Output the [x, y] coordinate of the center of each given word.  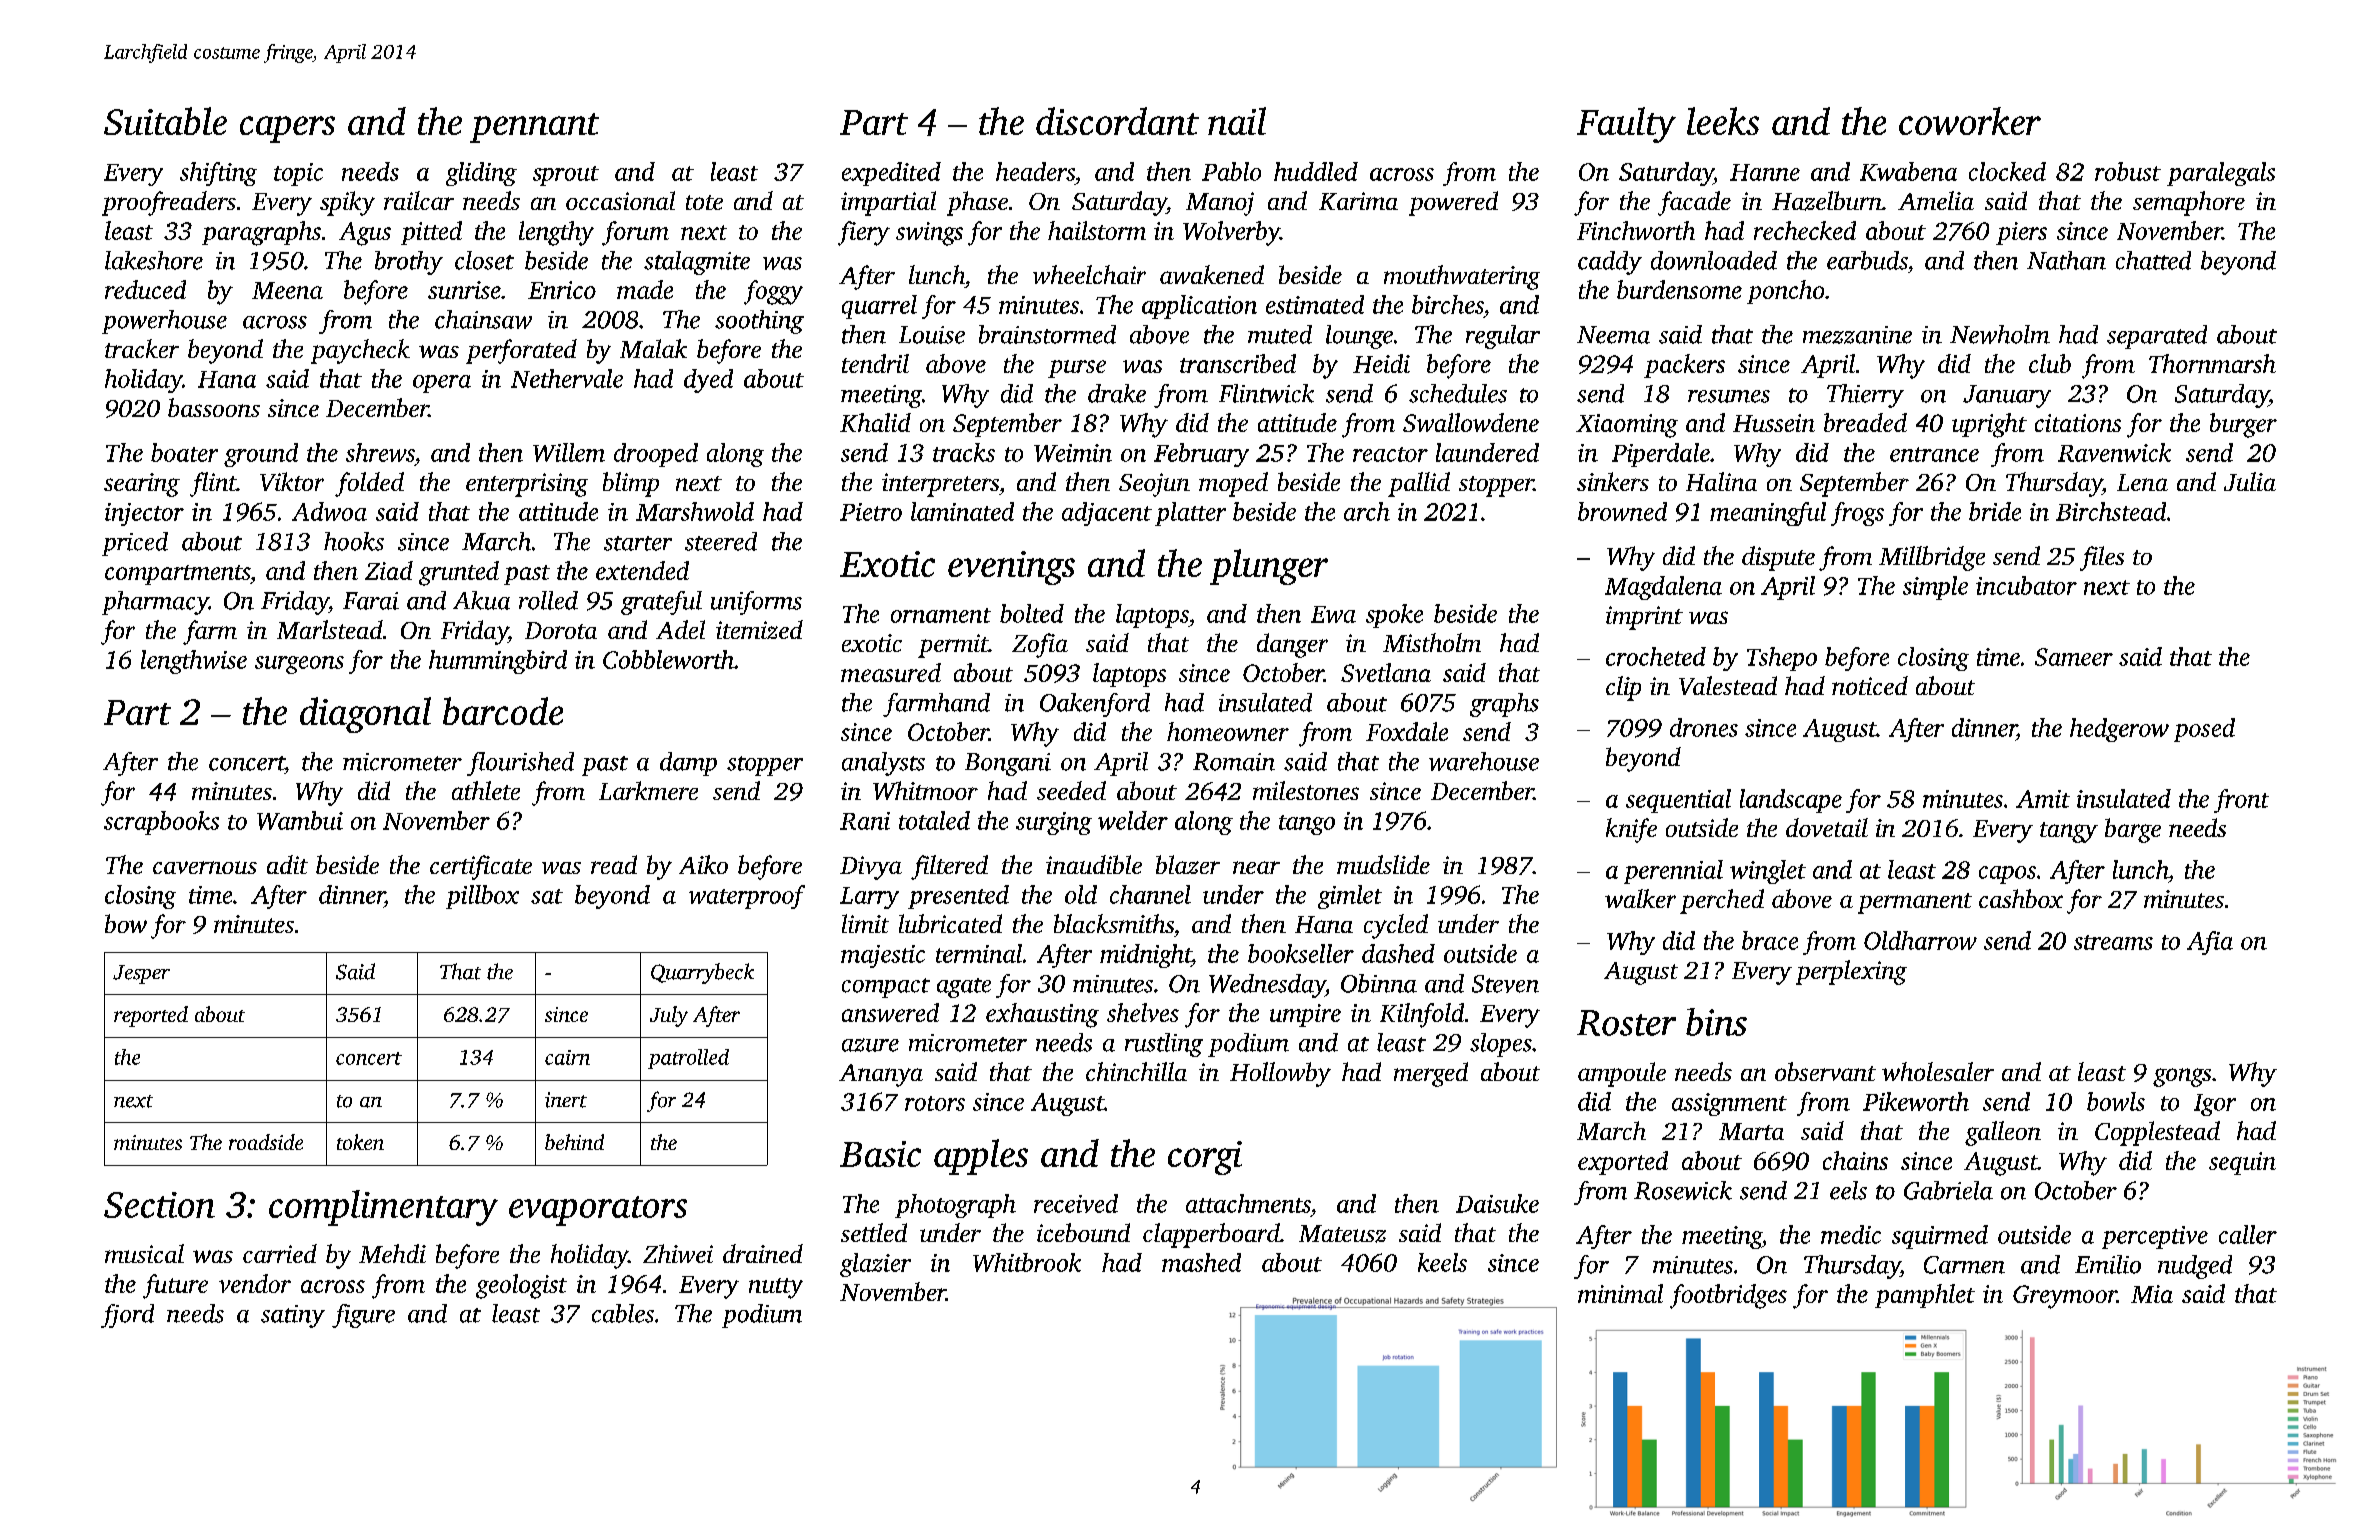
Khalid [875, 422]
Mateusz [1342, 1234]
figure [363, 1316]
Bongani [1008, 764]
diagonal [365, 715]
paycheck [360, 351]
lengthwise [194, 662]
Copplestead [2157, 1133]
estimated [1315, 304]
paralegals [2221, 174]
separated [2157, 337]
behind [574, 1142]
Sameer [2074, 657]
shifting [218, 174]
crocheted [1656, 656]
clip [1623, 688]
